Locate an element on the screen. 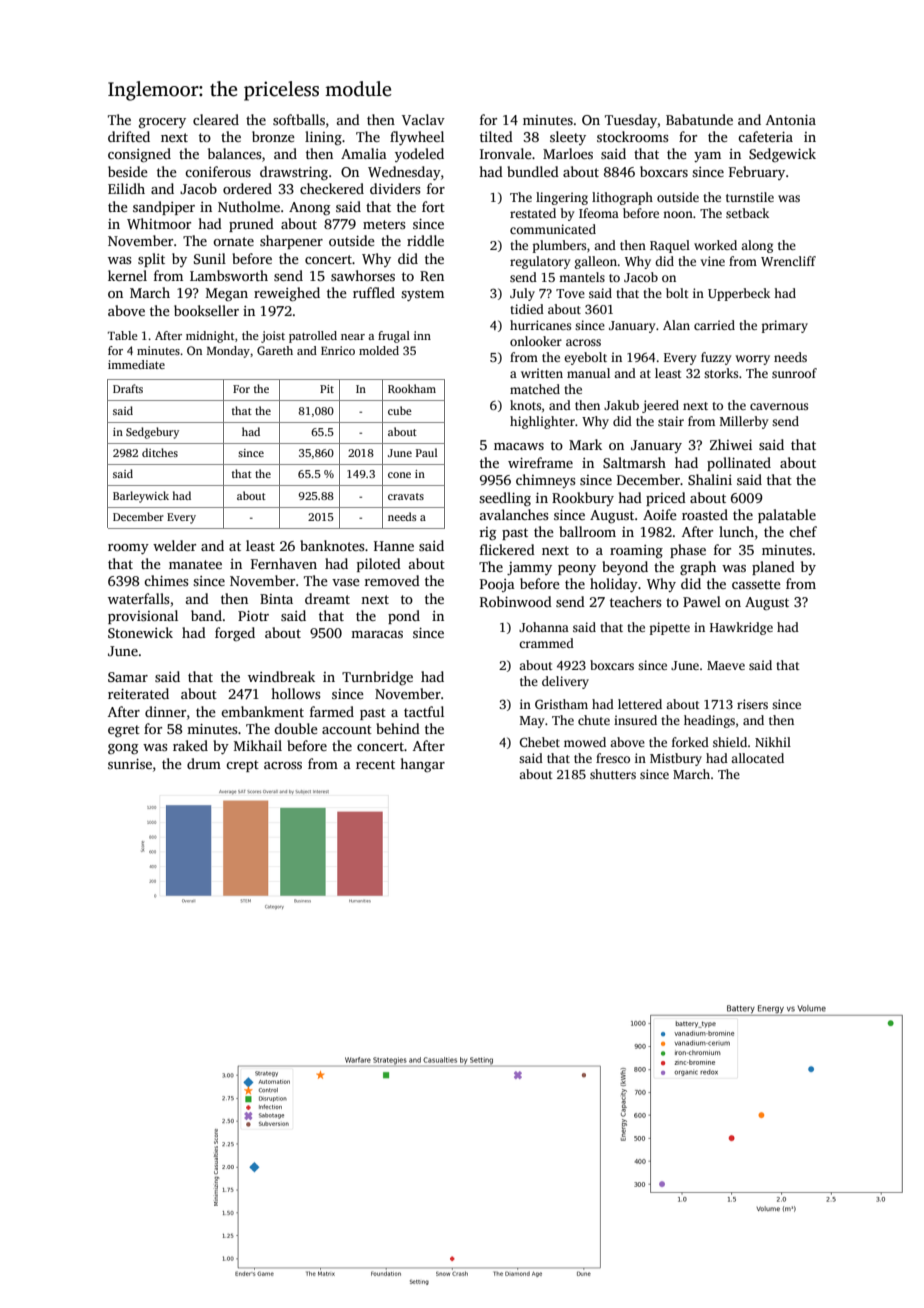  sleety is located at coordinates (568, 138).
